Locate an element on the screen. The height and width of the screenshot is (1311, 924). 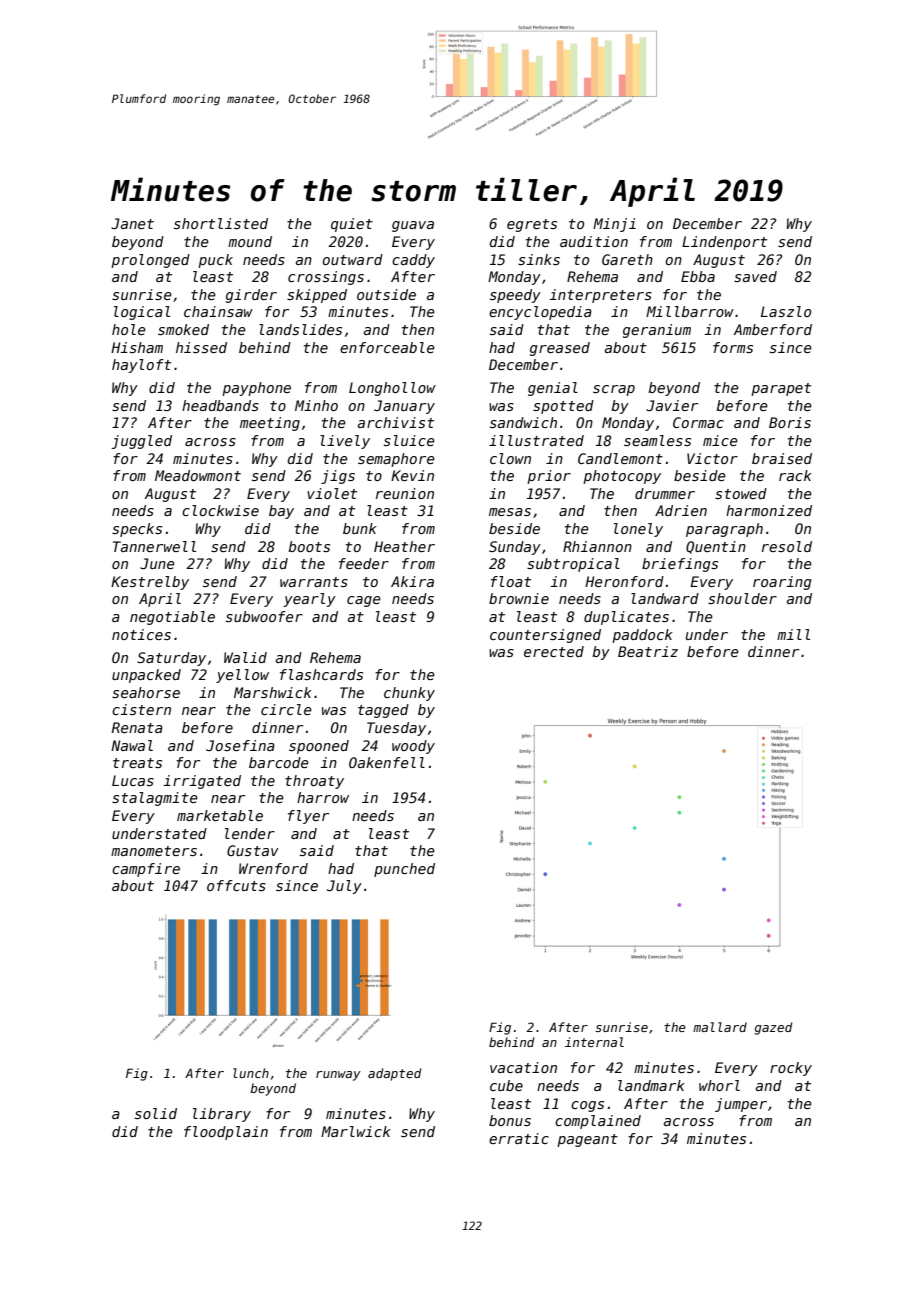
woody is located at coordinates (413, 747).
